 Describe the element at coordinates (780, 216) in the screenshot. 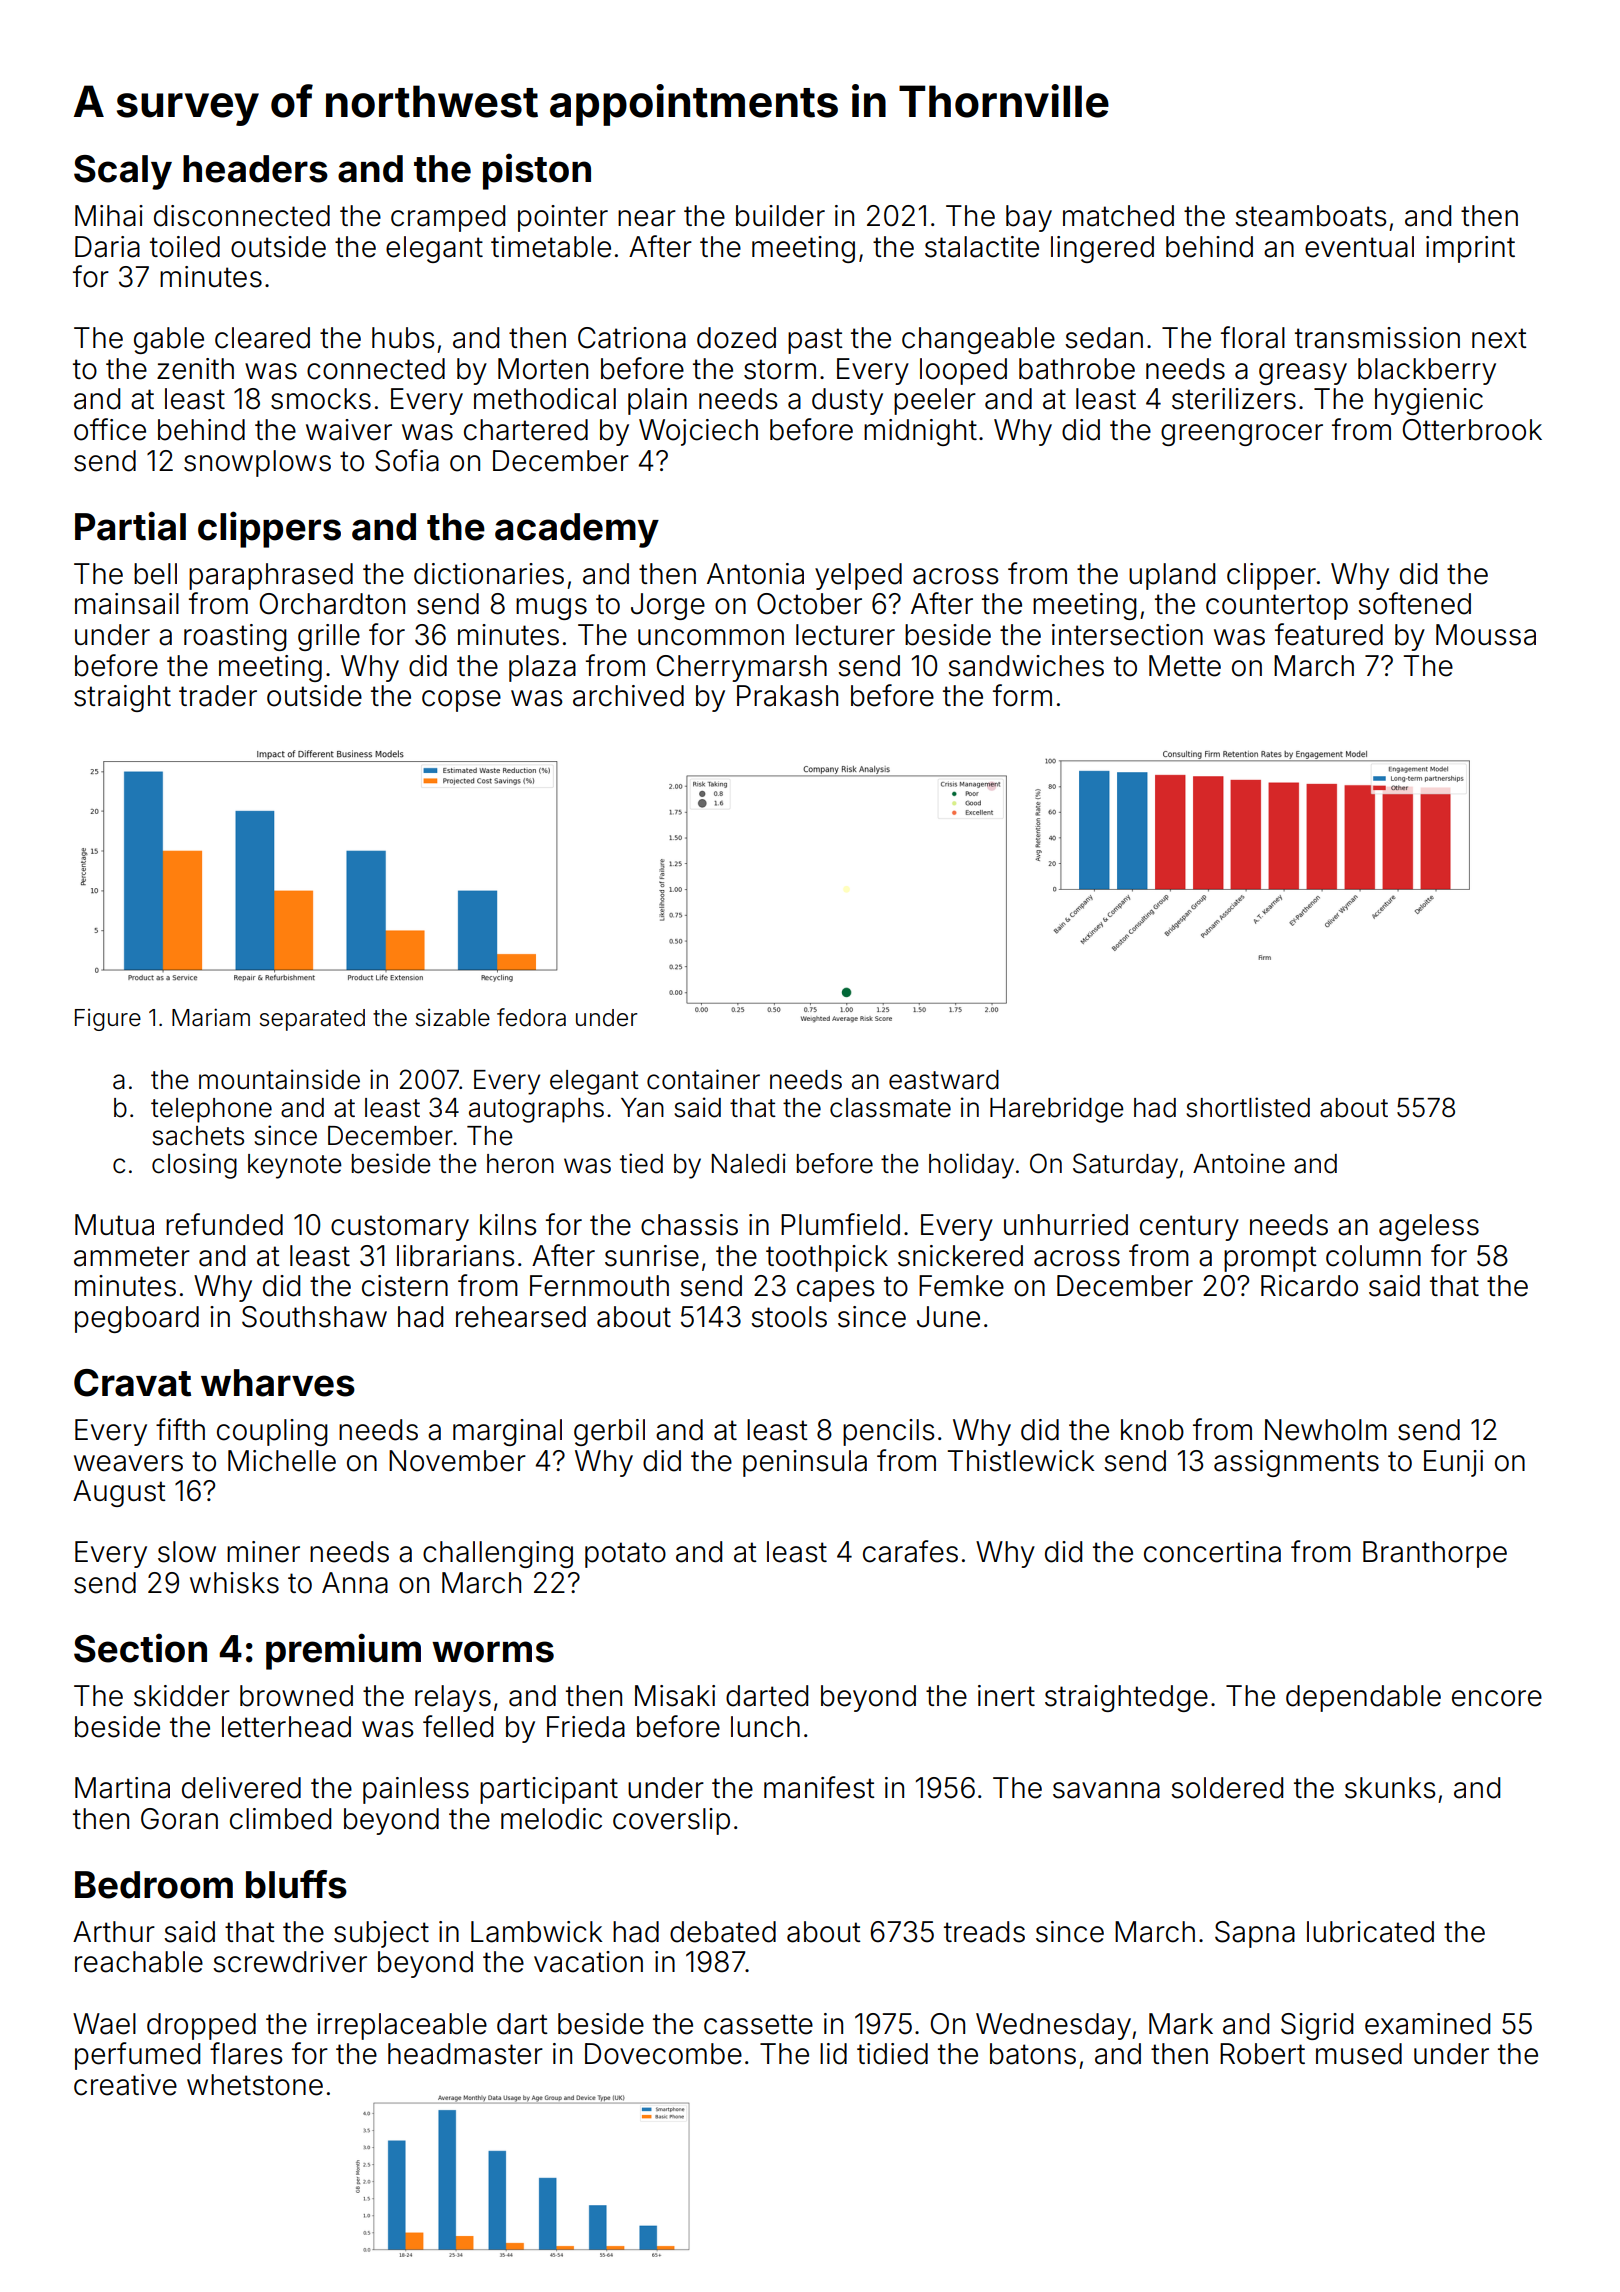

I see `builder` at that location.
